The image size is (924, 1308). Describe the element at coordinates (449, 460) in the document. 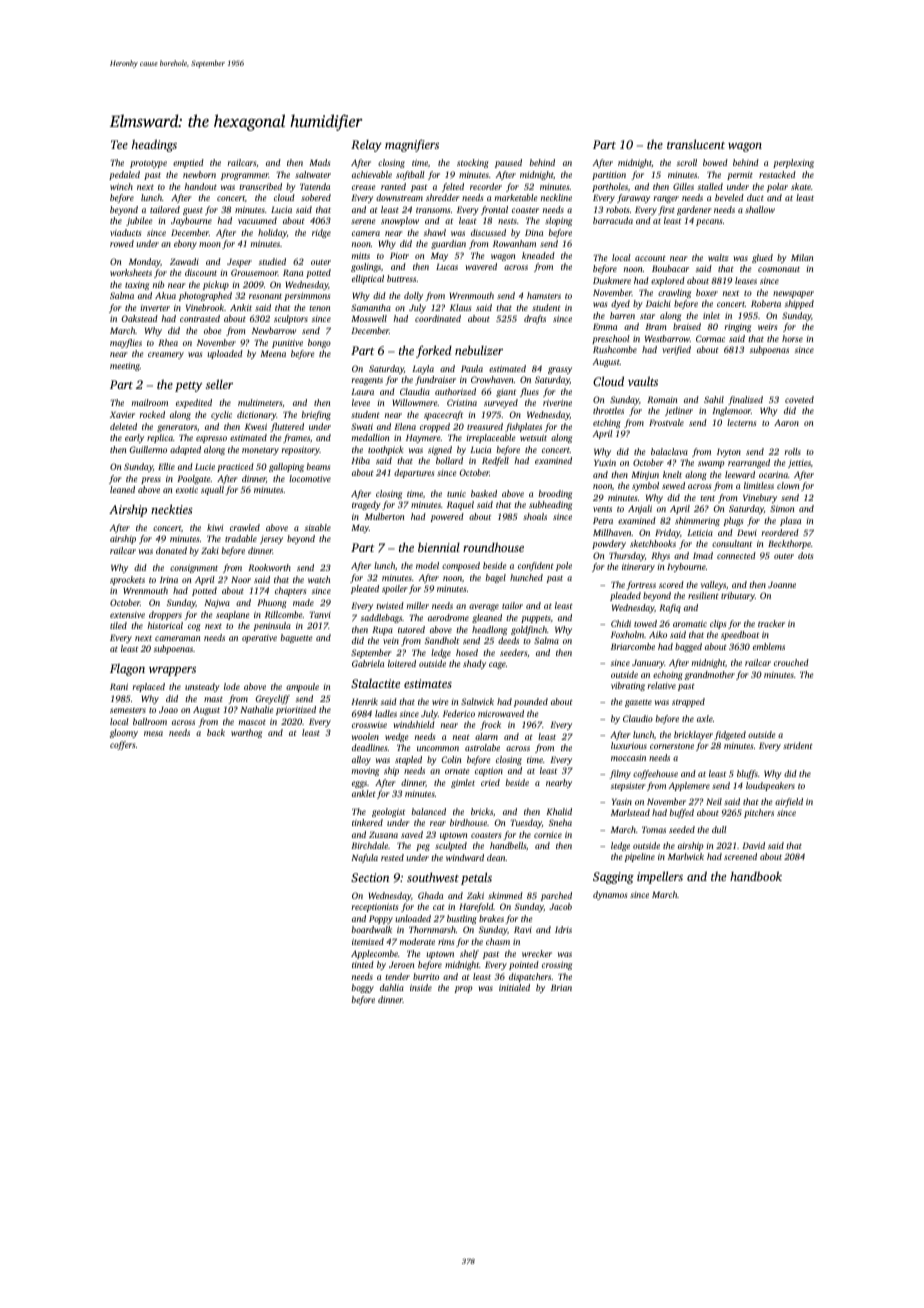

I see `bollard` at that location.
